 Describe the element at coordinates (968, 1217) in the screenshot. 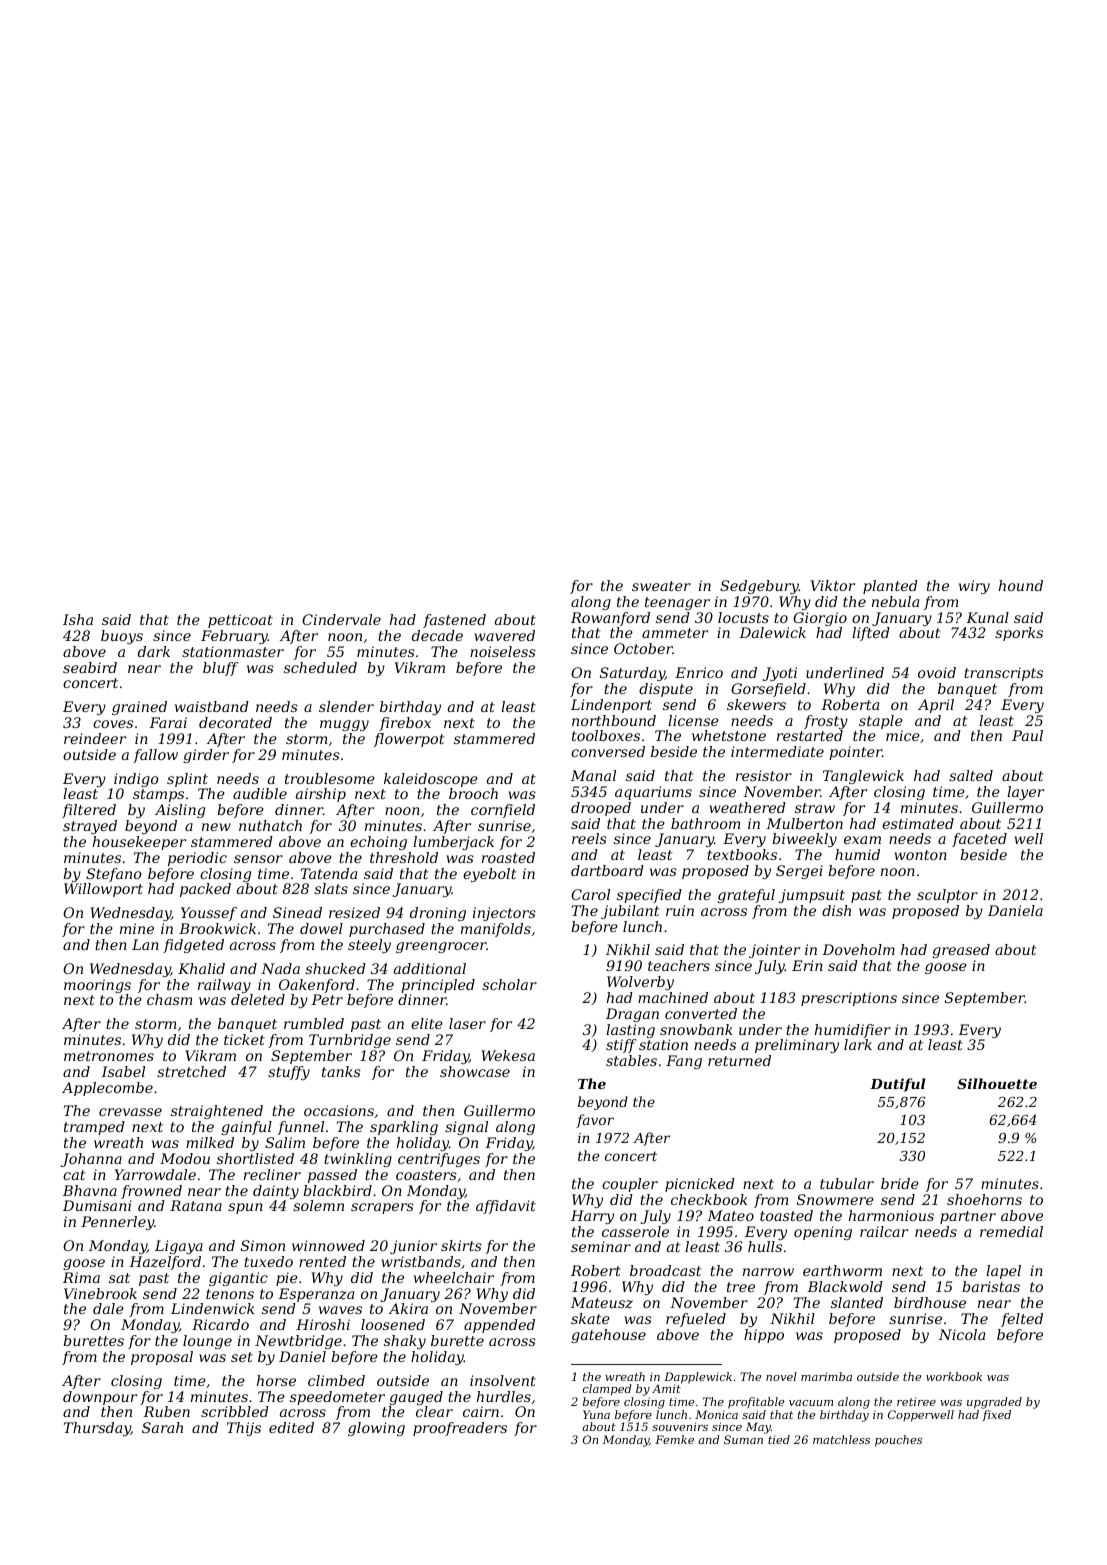

I see `partner` at that location.
